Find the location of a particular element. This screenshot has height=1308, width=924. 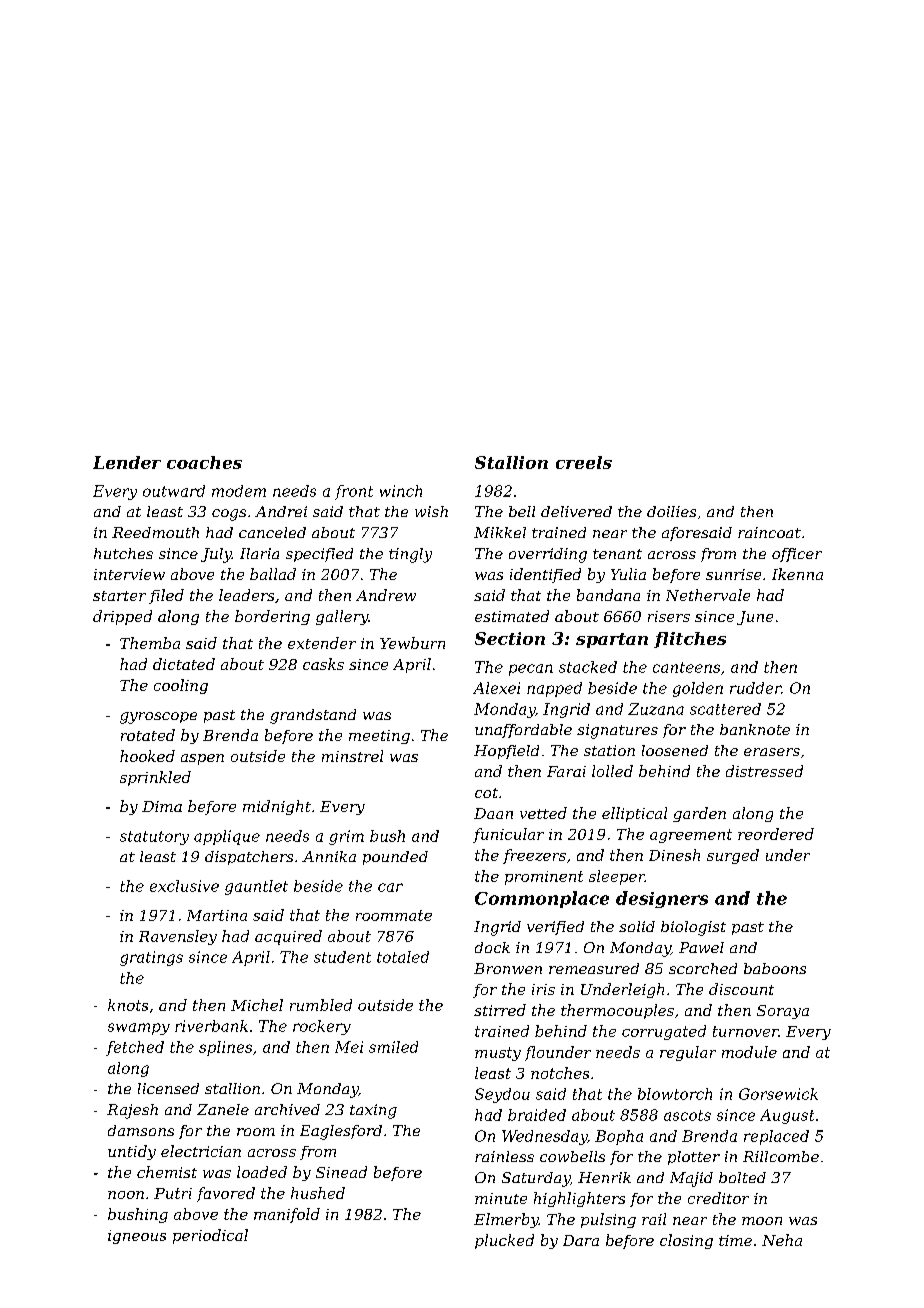

Ravensley is located at coordinates (178, 937).
